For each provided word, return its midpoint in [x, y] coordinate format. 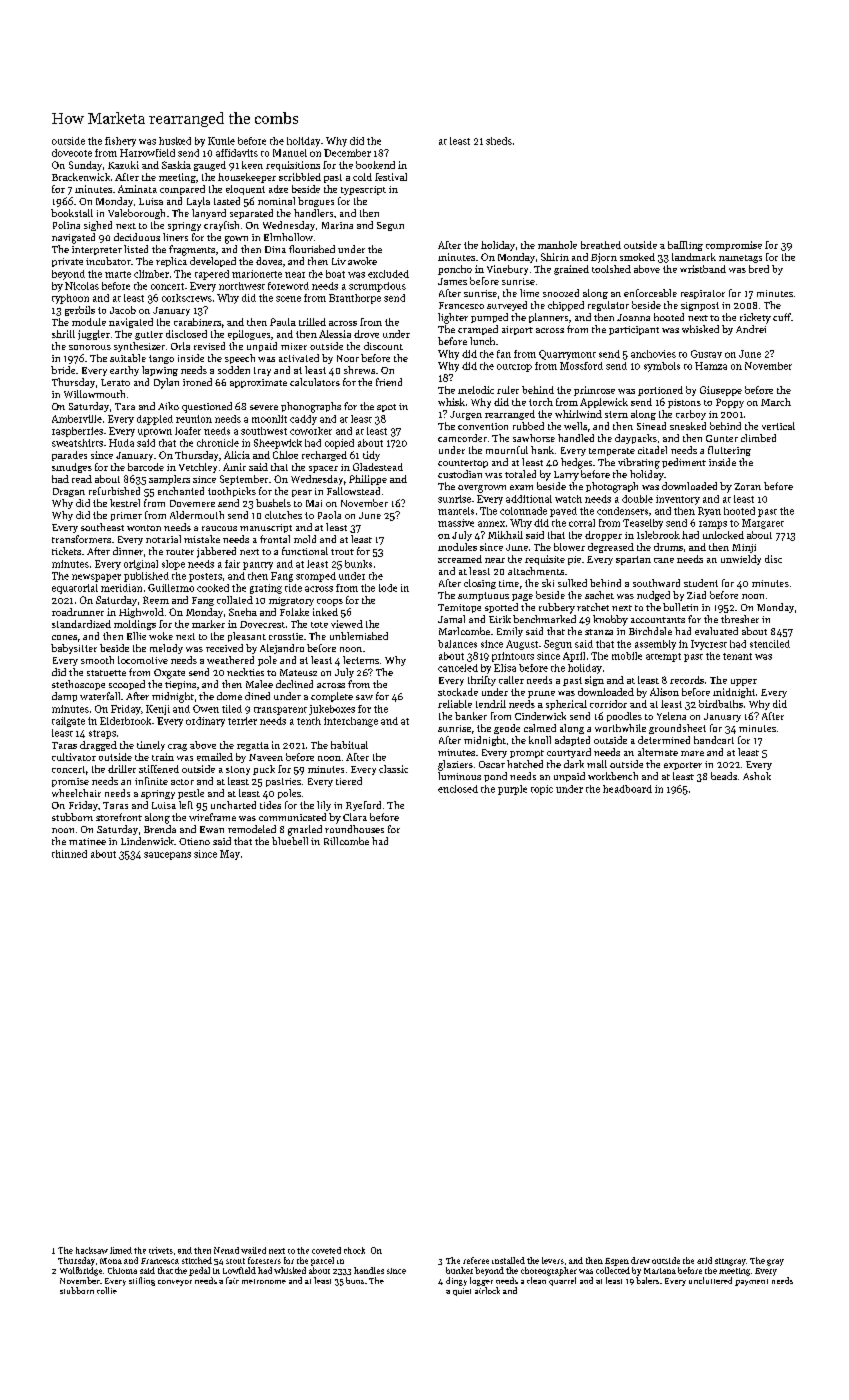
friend [389, 382]
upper [744, 682]
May [230, 855]
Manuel [290, 153]
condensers [622, 511]
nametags [740, 259]
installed [508, 1260]
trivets [161, 1250]
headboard [627, 789]
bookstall [72, 213]
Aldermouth [197, 515]
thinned [69, 854]
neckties [245, 672]
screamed [460, 559]
